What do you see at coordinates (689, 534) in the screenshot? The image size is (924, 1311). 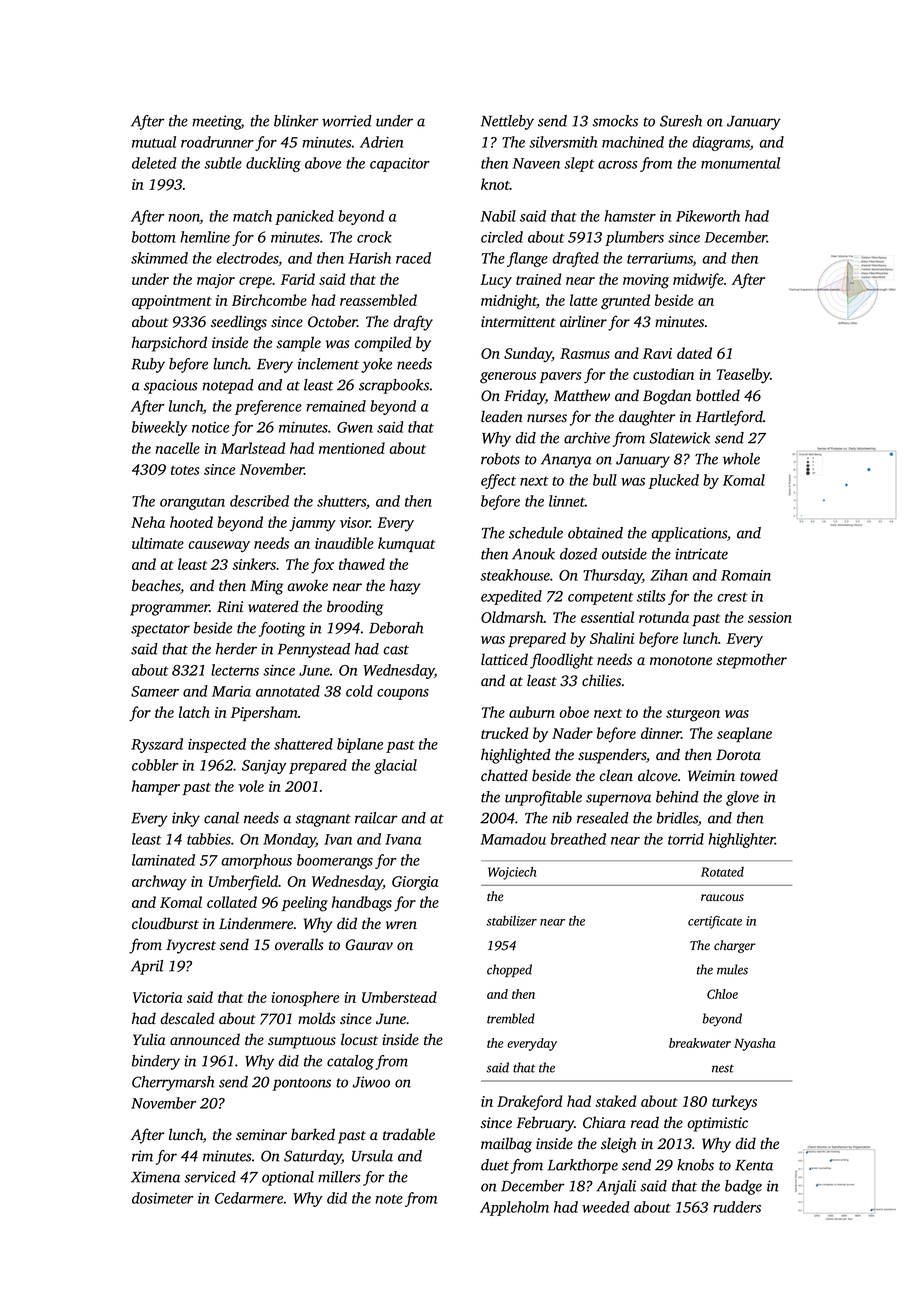 I see `applications` at bounding box center [689, 534].
